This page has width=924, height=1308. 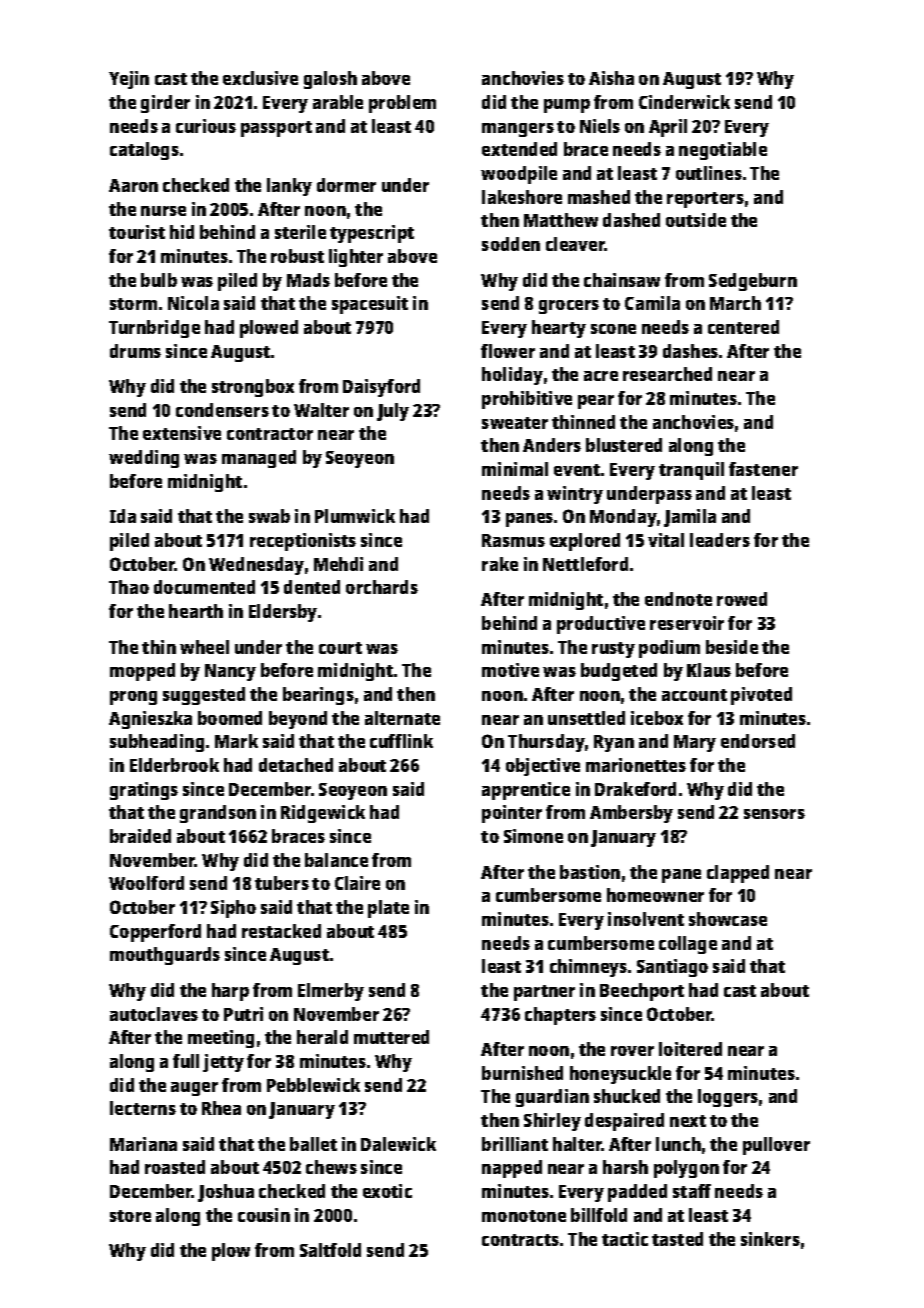 I want to click on apprentice, so click(x=526, y=791).
